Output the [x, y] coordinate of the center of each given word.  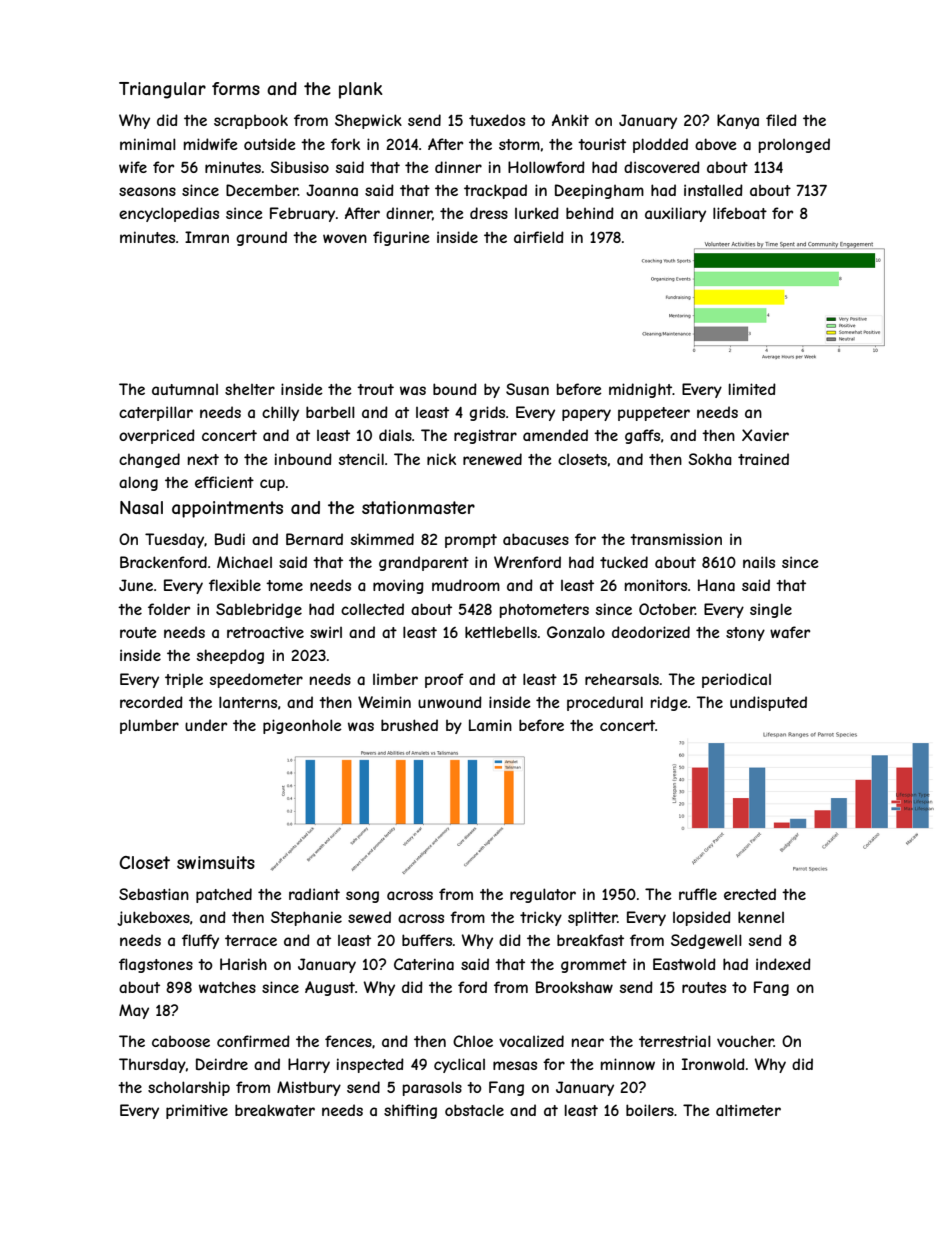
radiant [314, 894]
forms [236, 88]
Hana [716, 585]
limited [752, 389]
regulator [543, 895]
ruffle [698, 894]
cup [272, 485]
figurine [401, 238]
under [206, 725]
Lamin [490, 725]
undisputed [768, 703]
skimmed [382, 539]
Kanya [738, 121]
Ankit [570, 120]
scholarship [189, 1088]
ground [261, 238]
